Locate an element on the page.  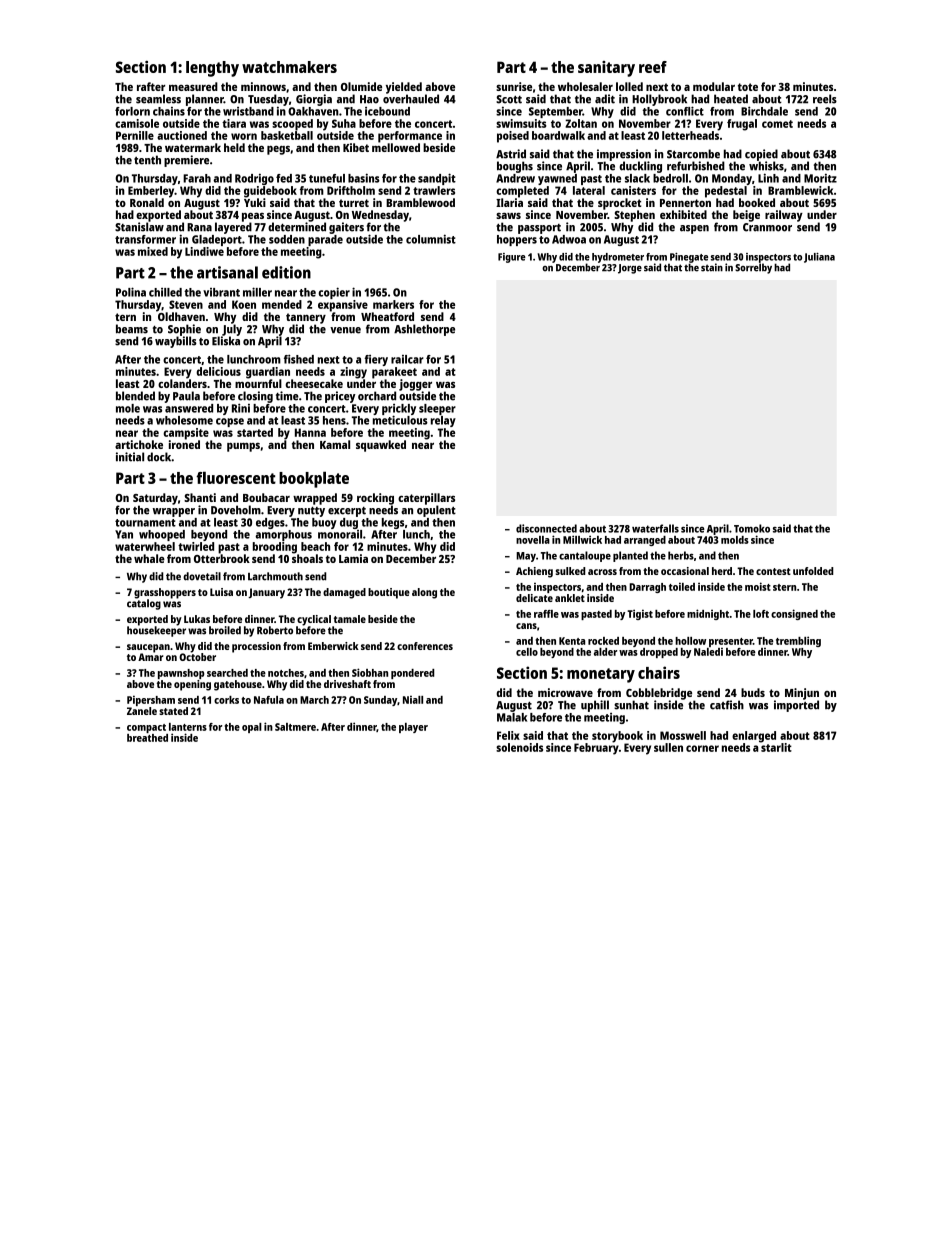
watchmakers is located at coordinates (289, 67).
